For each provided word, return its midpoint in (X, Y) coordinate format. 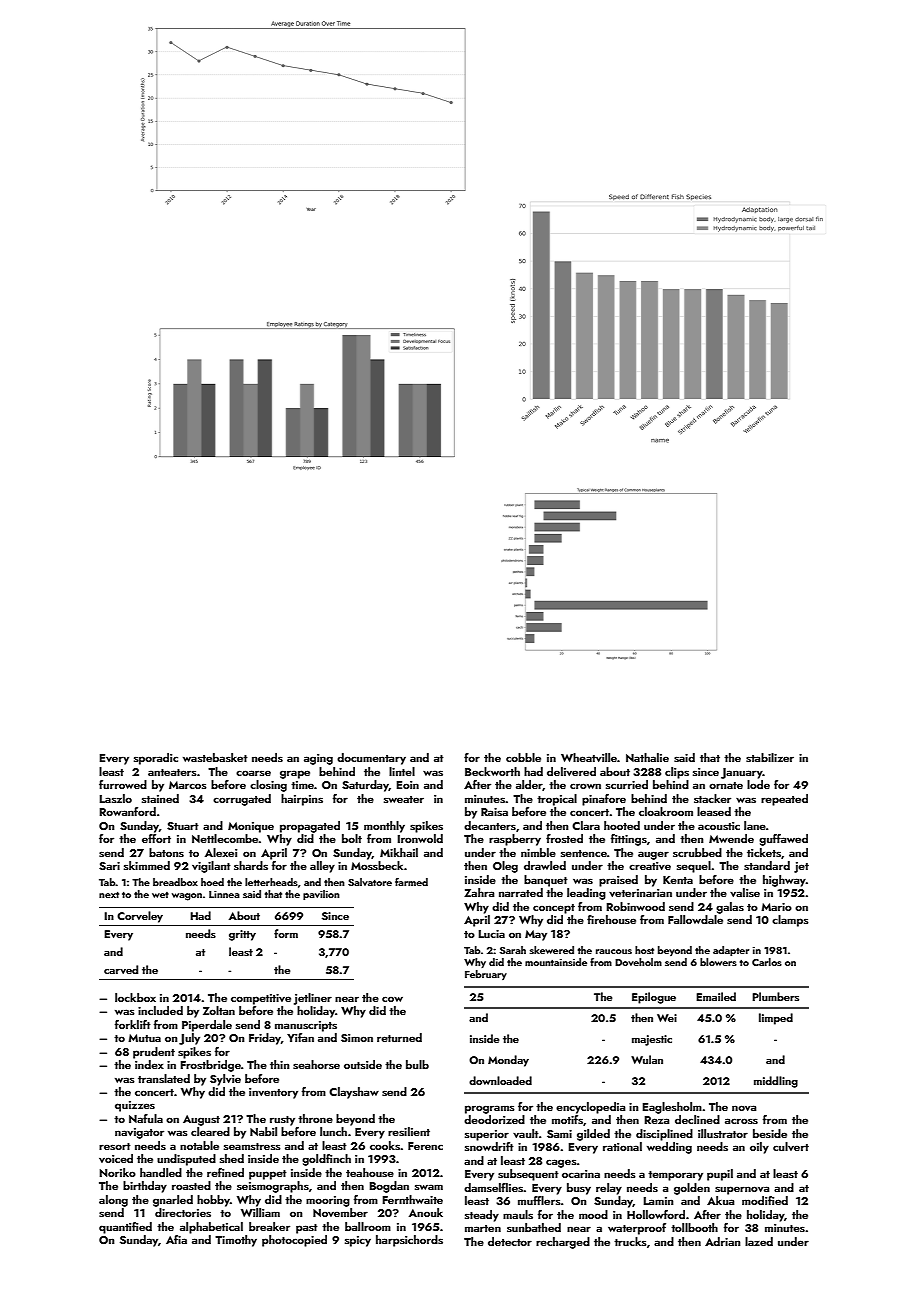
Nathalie (647, 757)
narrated (521, 892)
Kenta (678, 880)
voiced (116, 1158)
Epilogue (654, 998)
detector (510, 1241)
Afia (176, 1239)
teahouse (370, 1172)
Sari (109, 866)
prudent (154, 1053)
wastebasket (215, 757)
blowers (718, 962)
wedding (669, 1148)
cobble (523, 757)
